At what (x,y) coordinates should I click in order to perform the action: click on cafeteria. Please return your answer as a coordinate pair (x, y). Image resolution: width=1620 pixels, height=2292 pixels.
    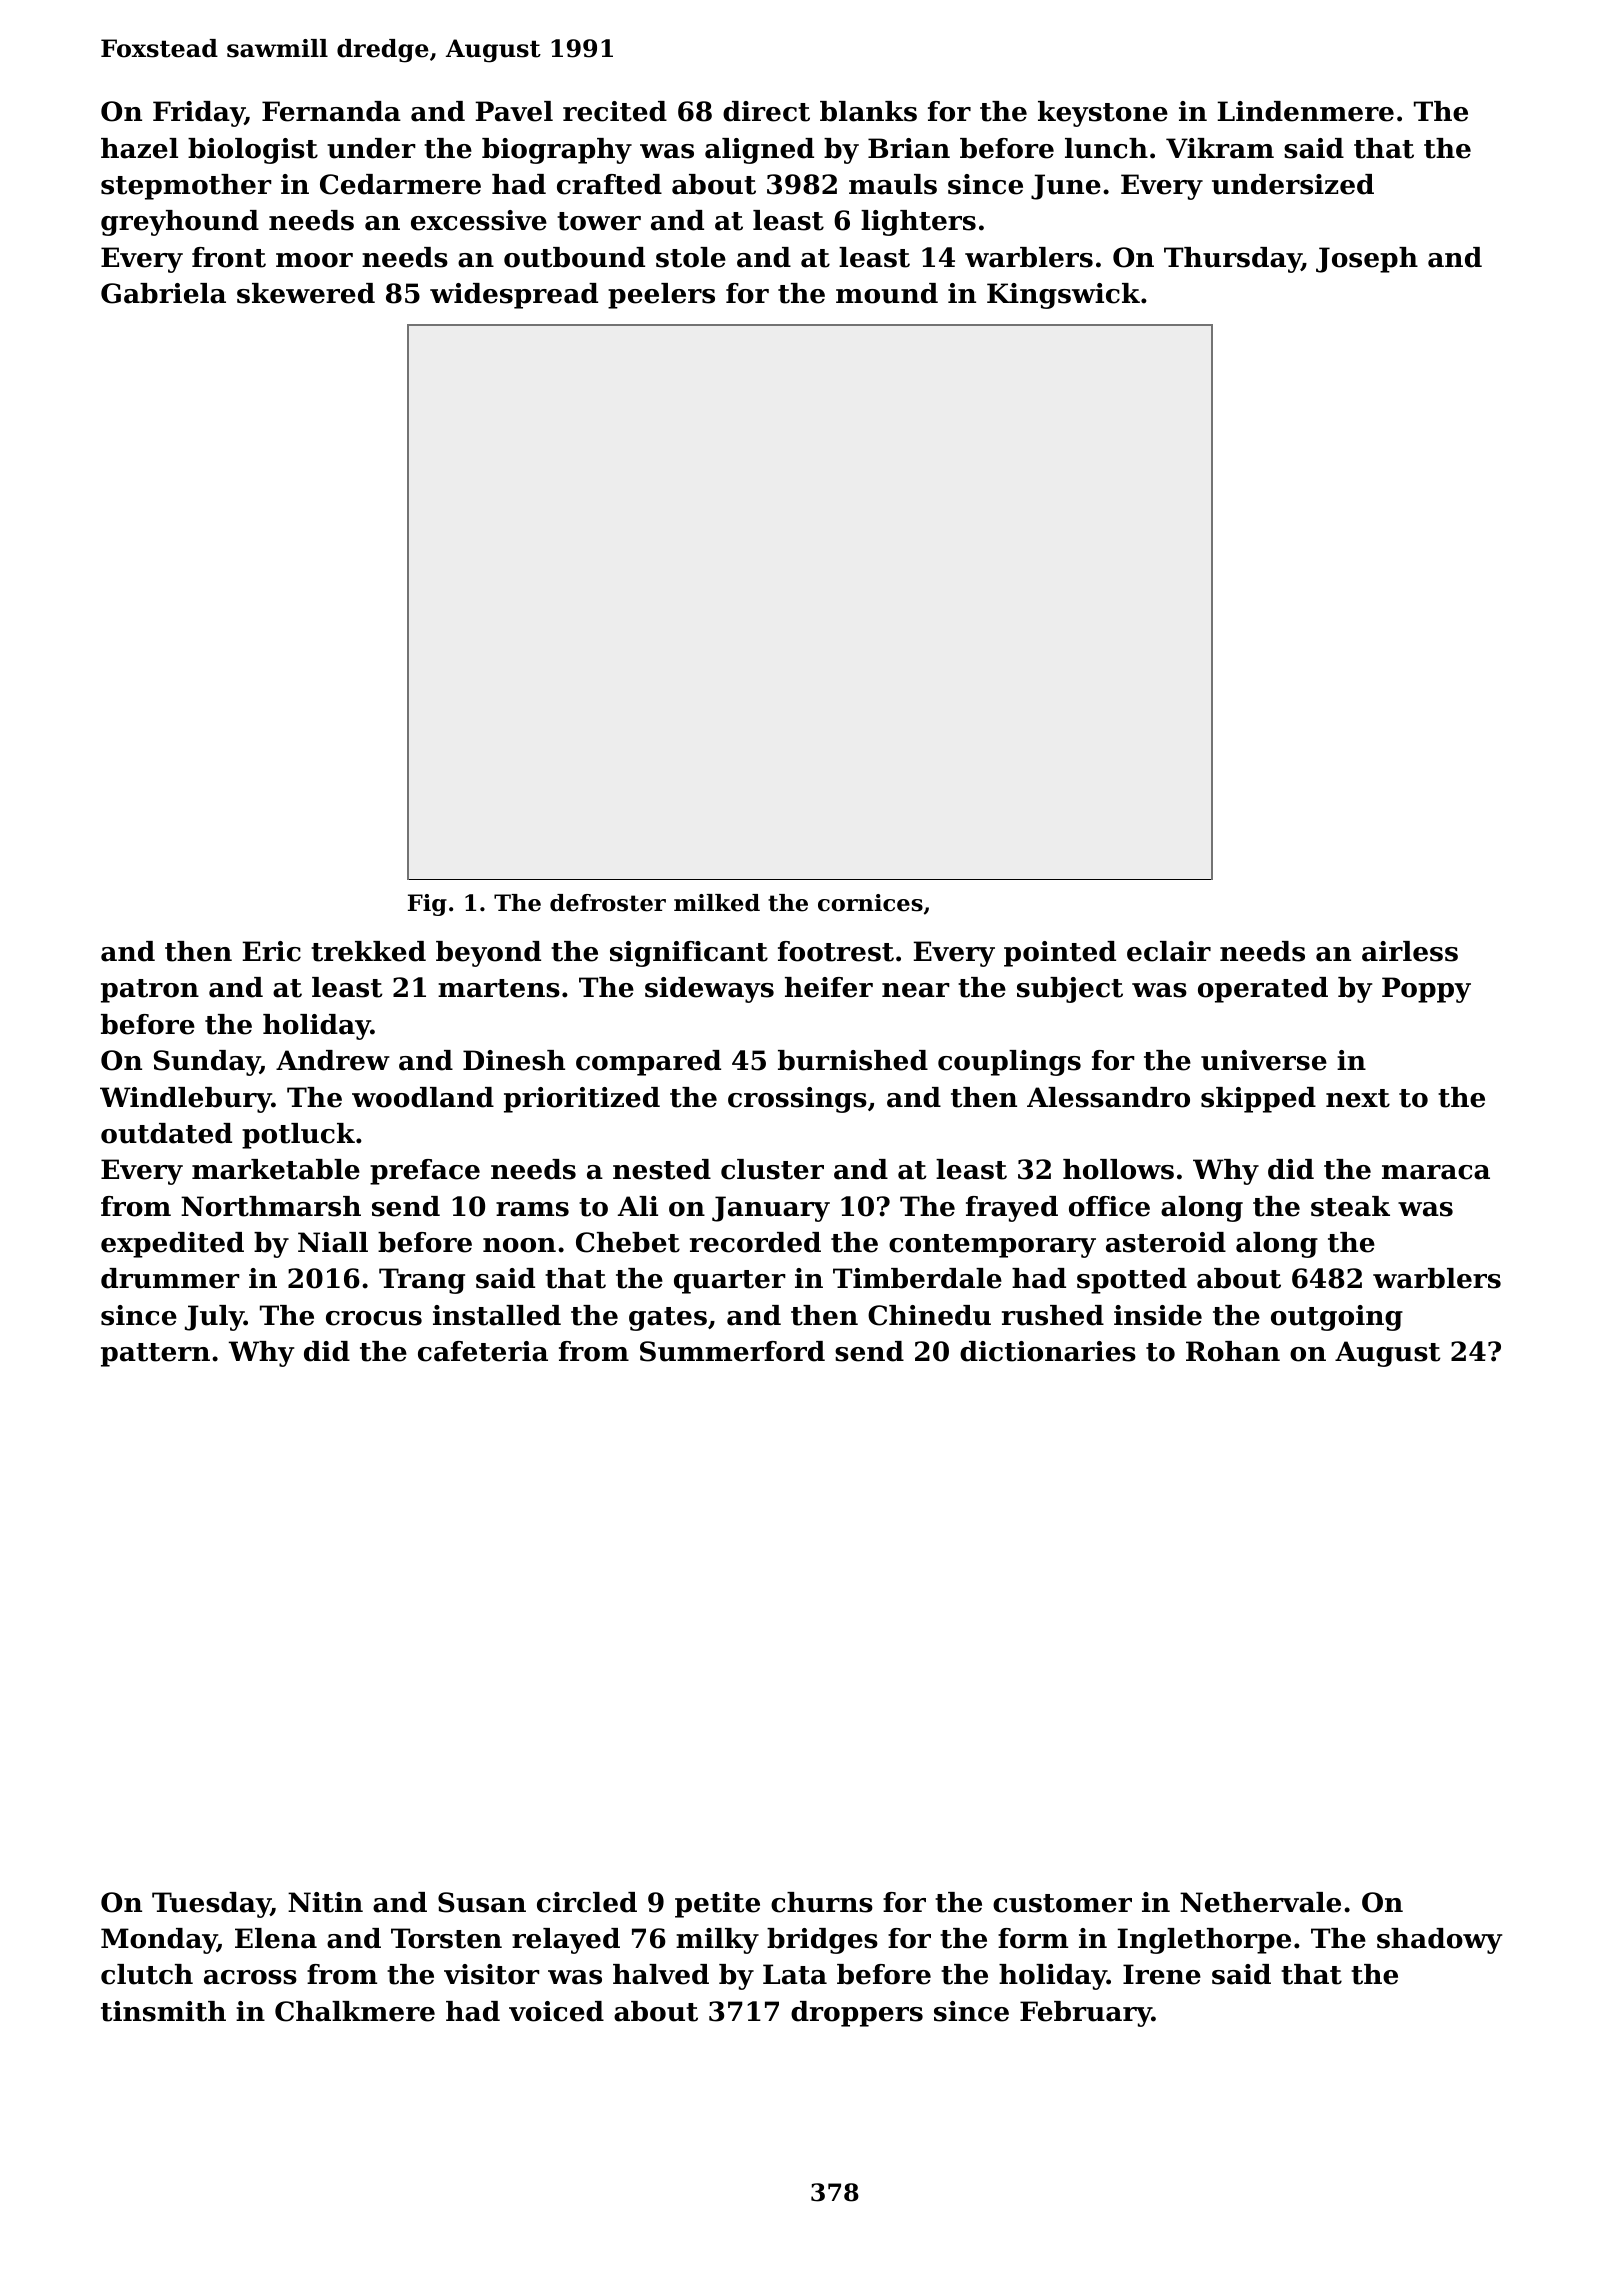
    Looking at the image, I should click on (483, 1351).
